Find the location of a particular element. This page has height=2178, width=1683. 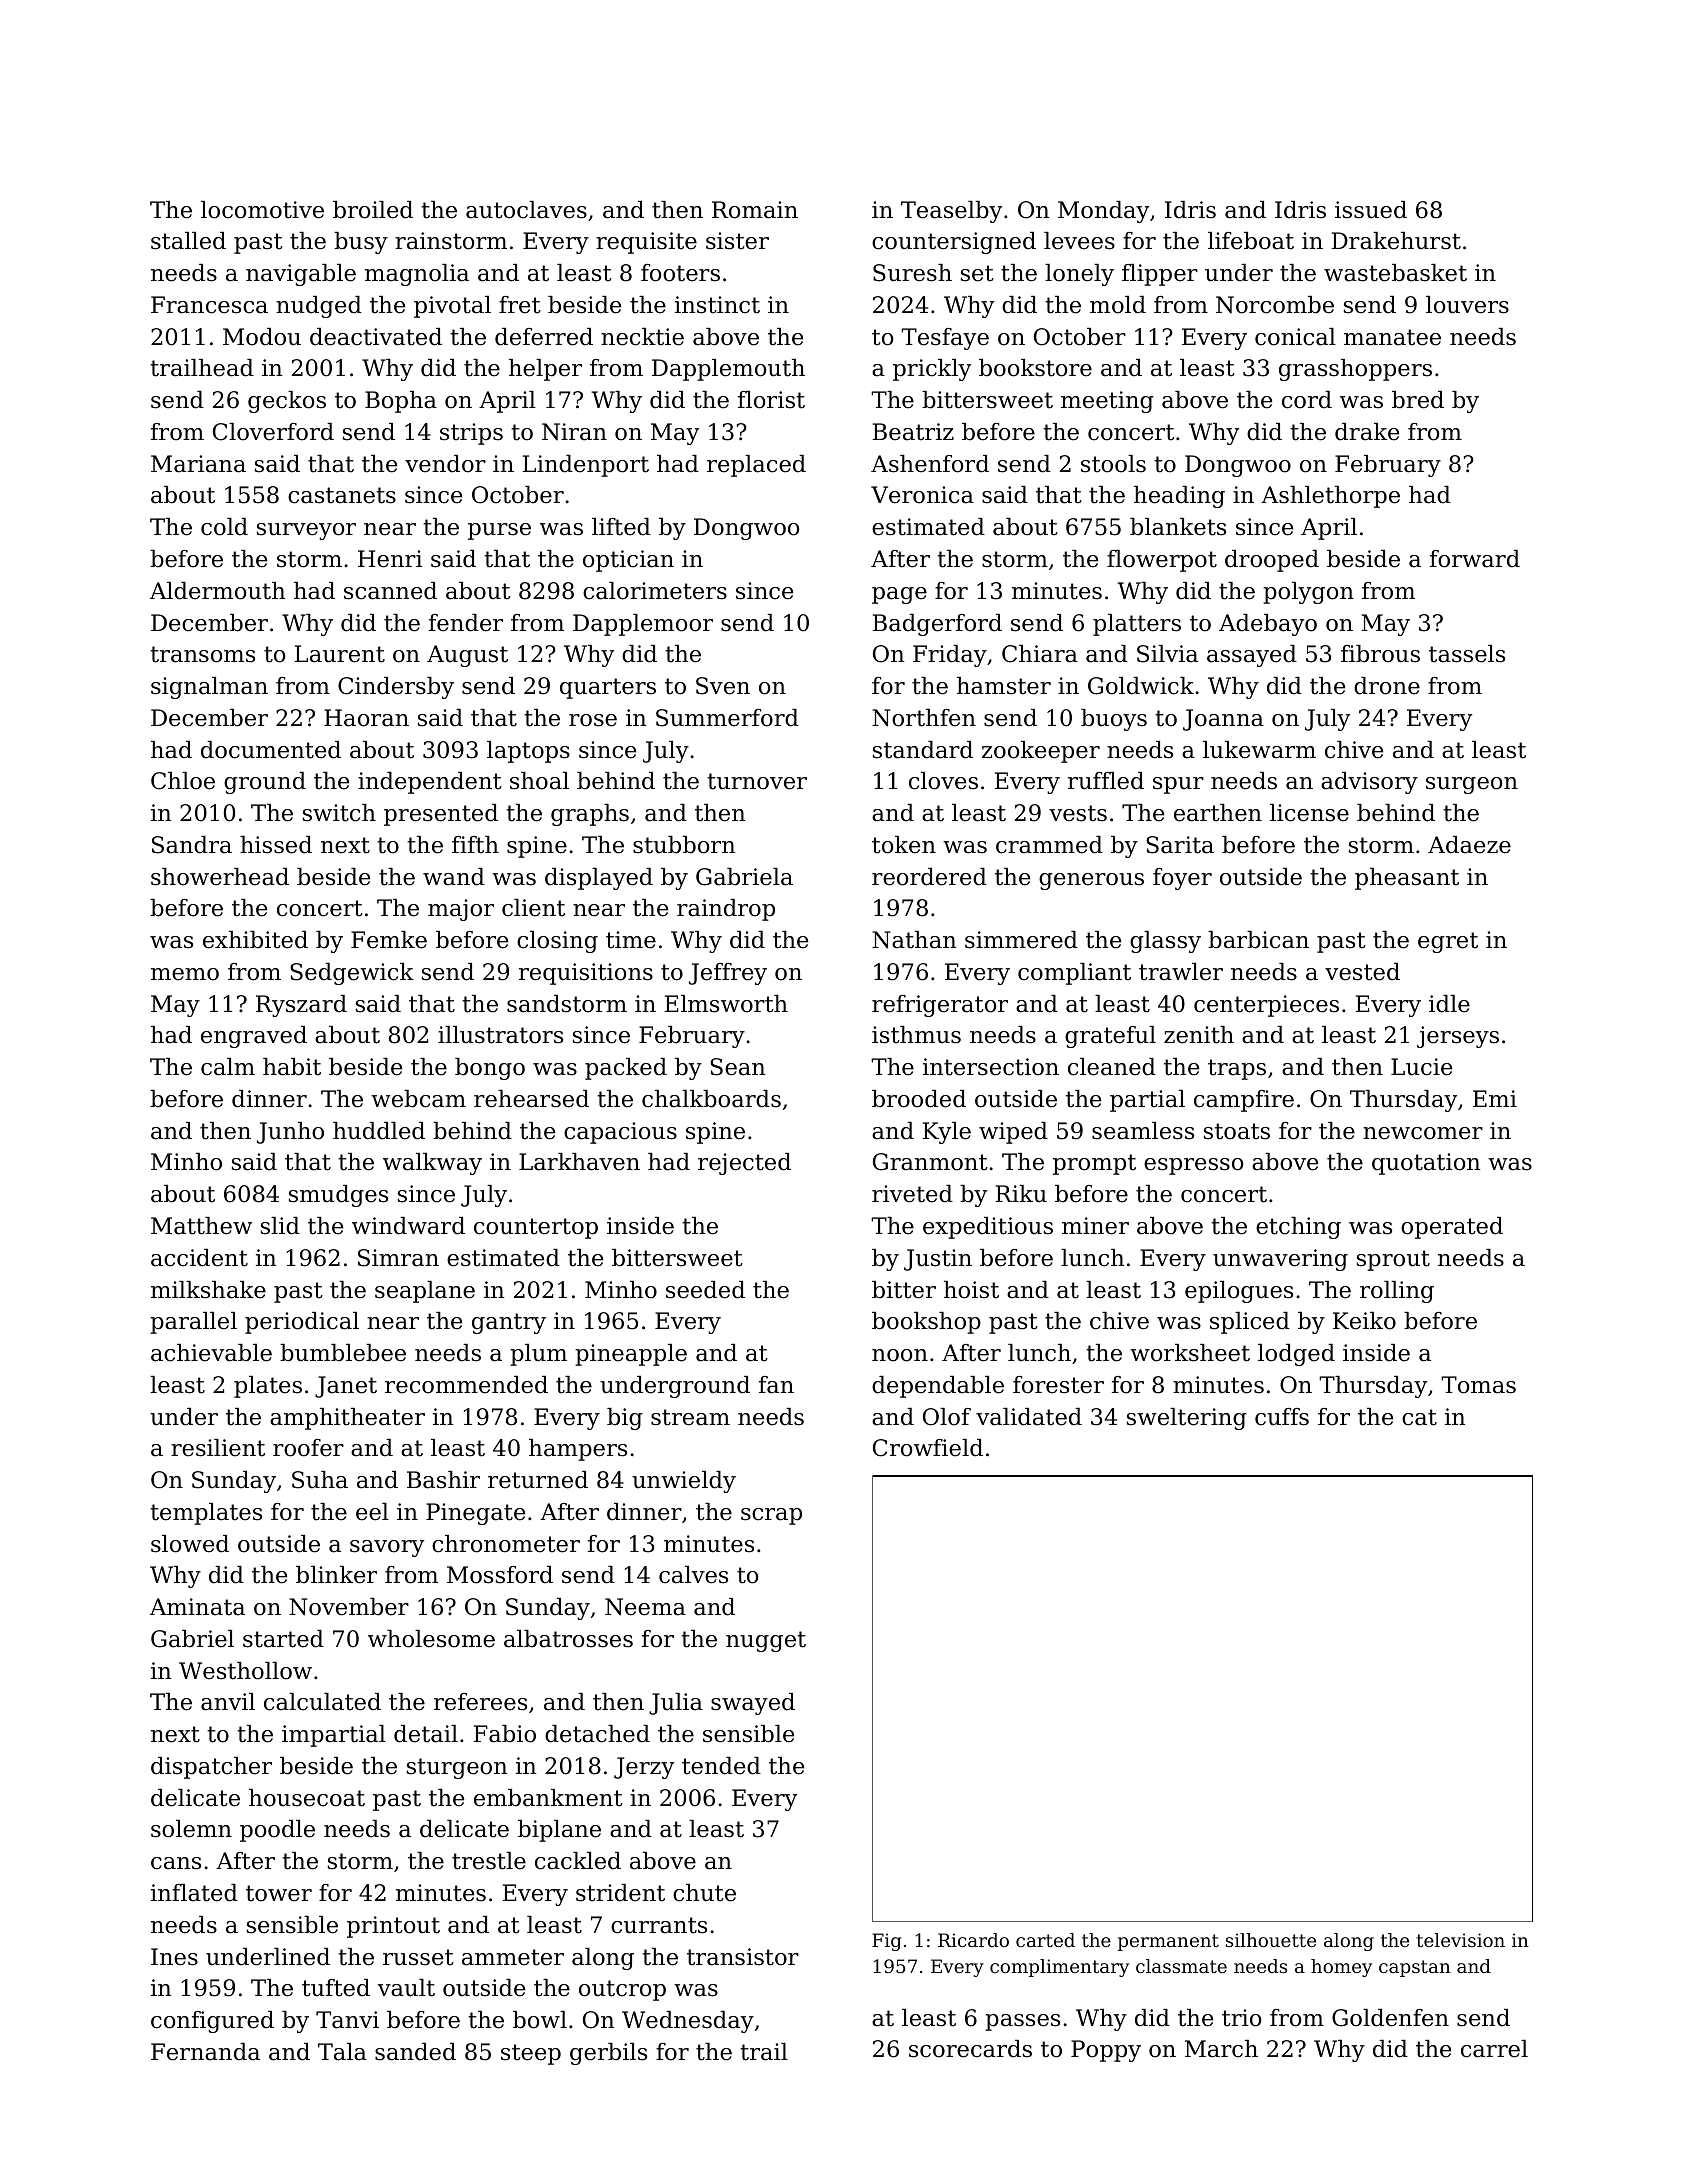

intersection is located at coordinates (991, 1067).
